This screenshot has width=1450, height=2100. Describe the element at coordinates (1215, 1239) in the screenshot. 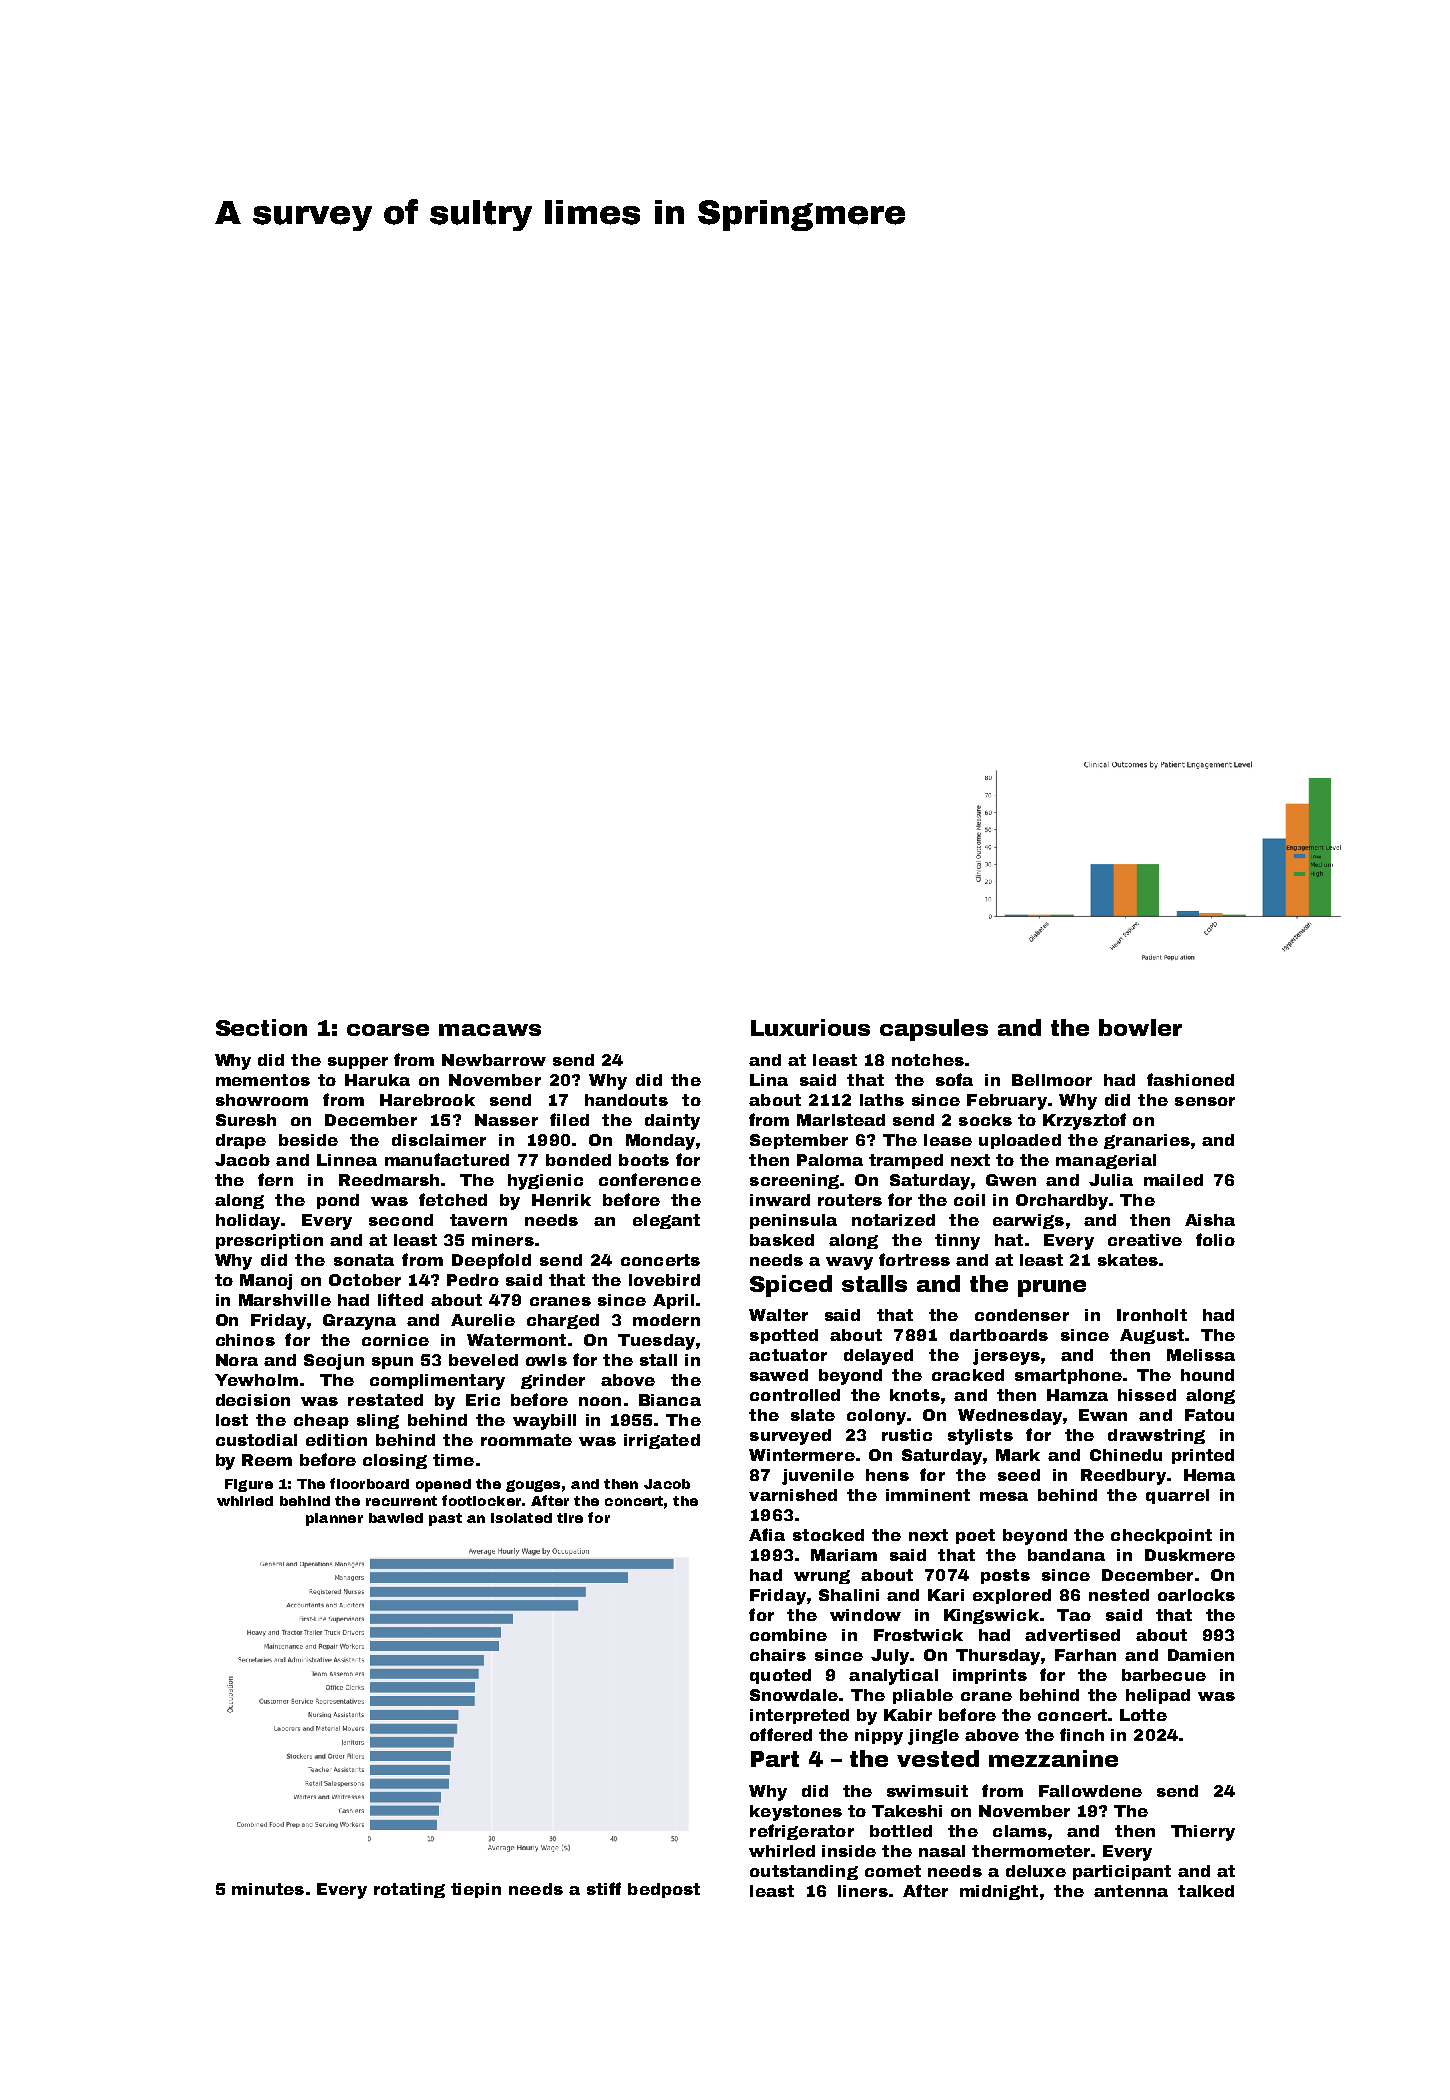

I see `folio` at that location.
